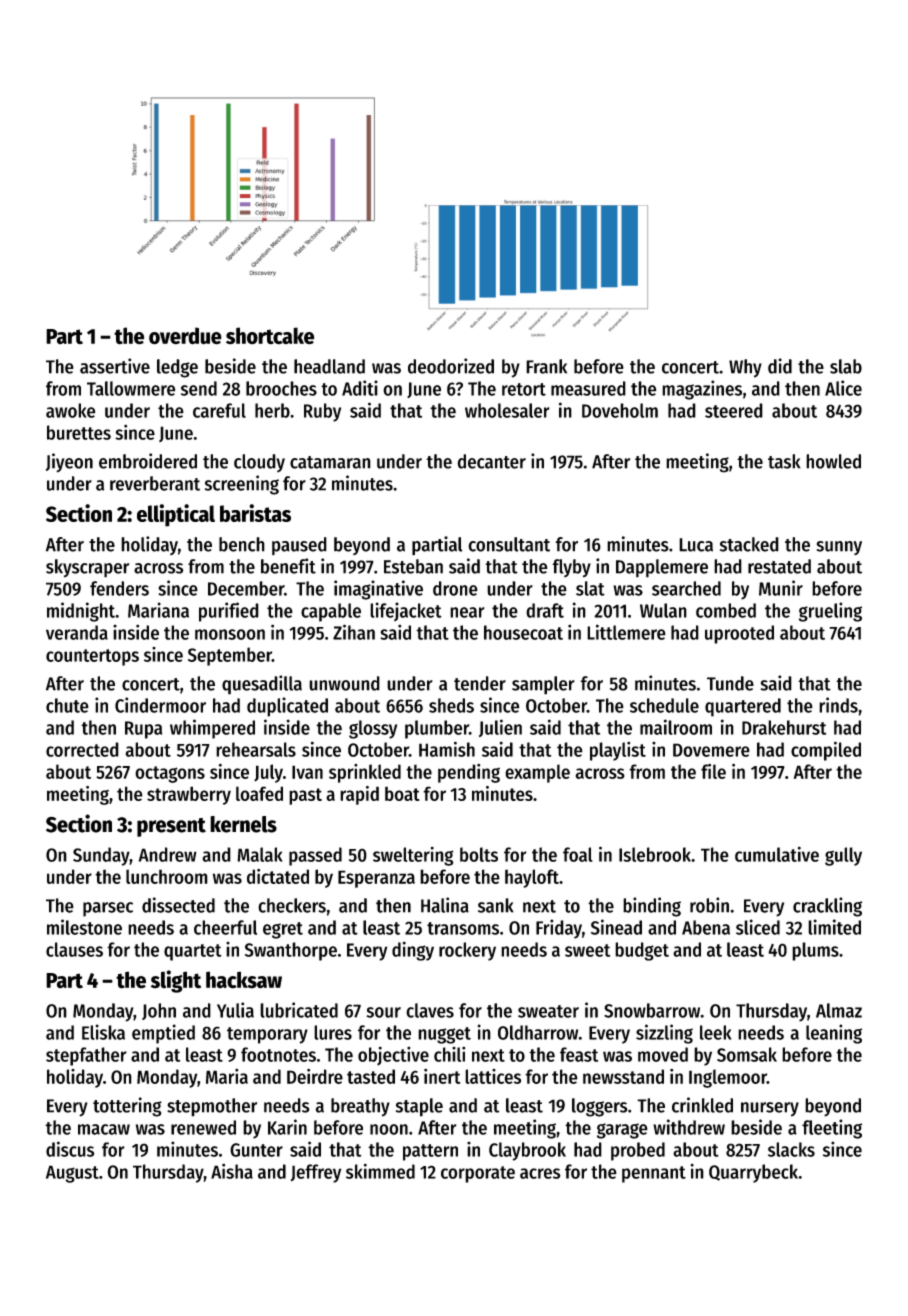 The height and width of the screenshot is (1316, 908). Describe the element at coordinates (287, 1127) in the screenshot. I see `Karin` at that location.
